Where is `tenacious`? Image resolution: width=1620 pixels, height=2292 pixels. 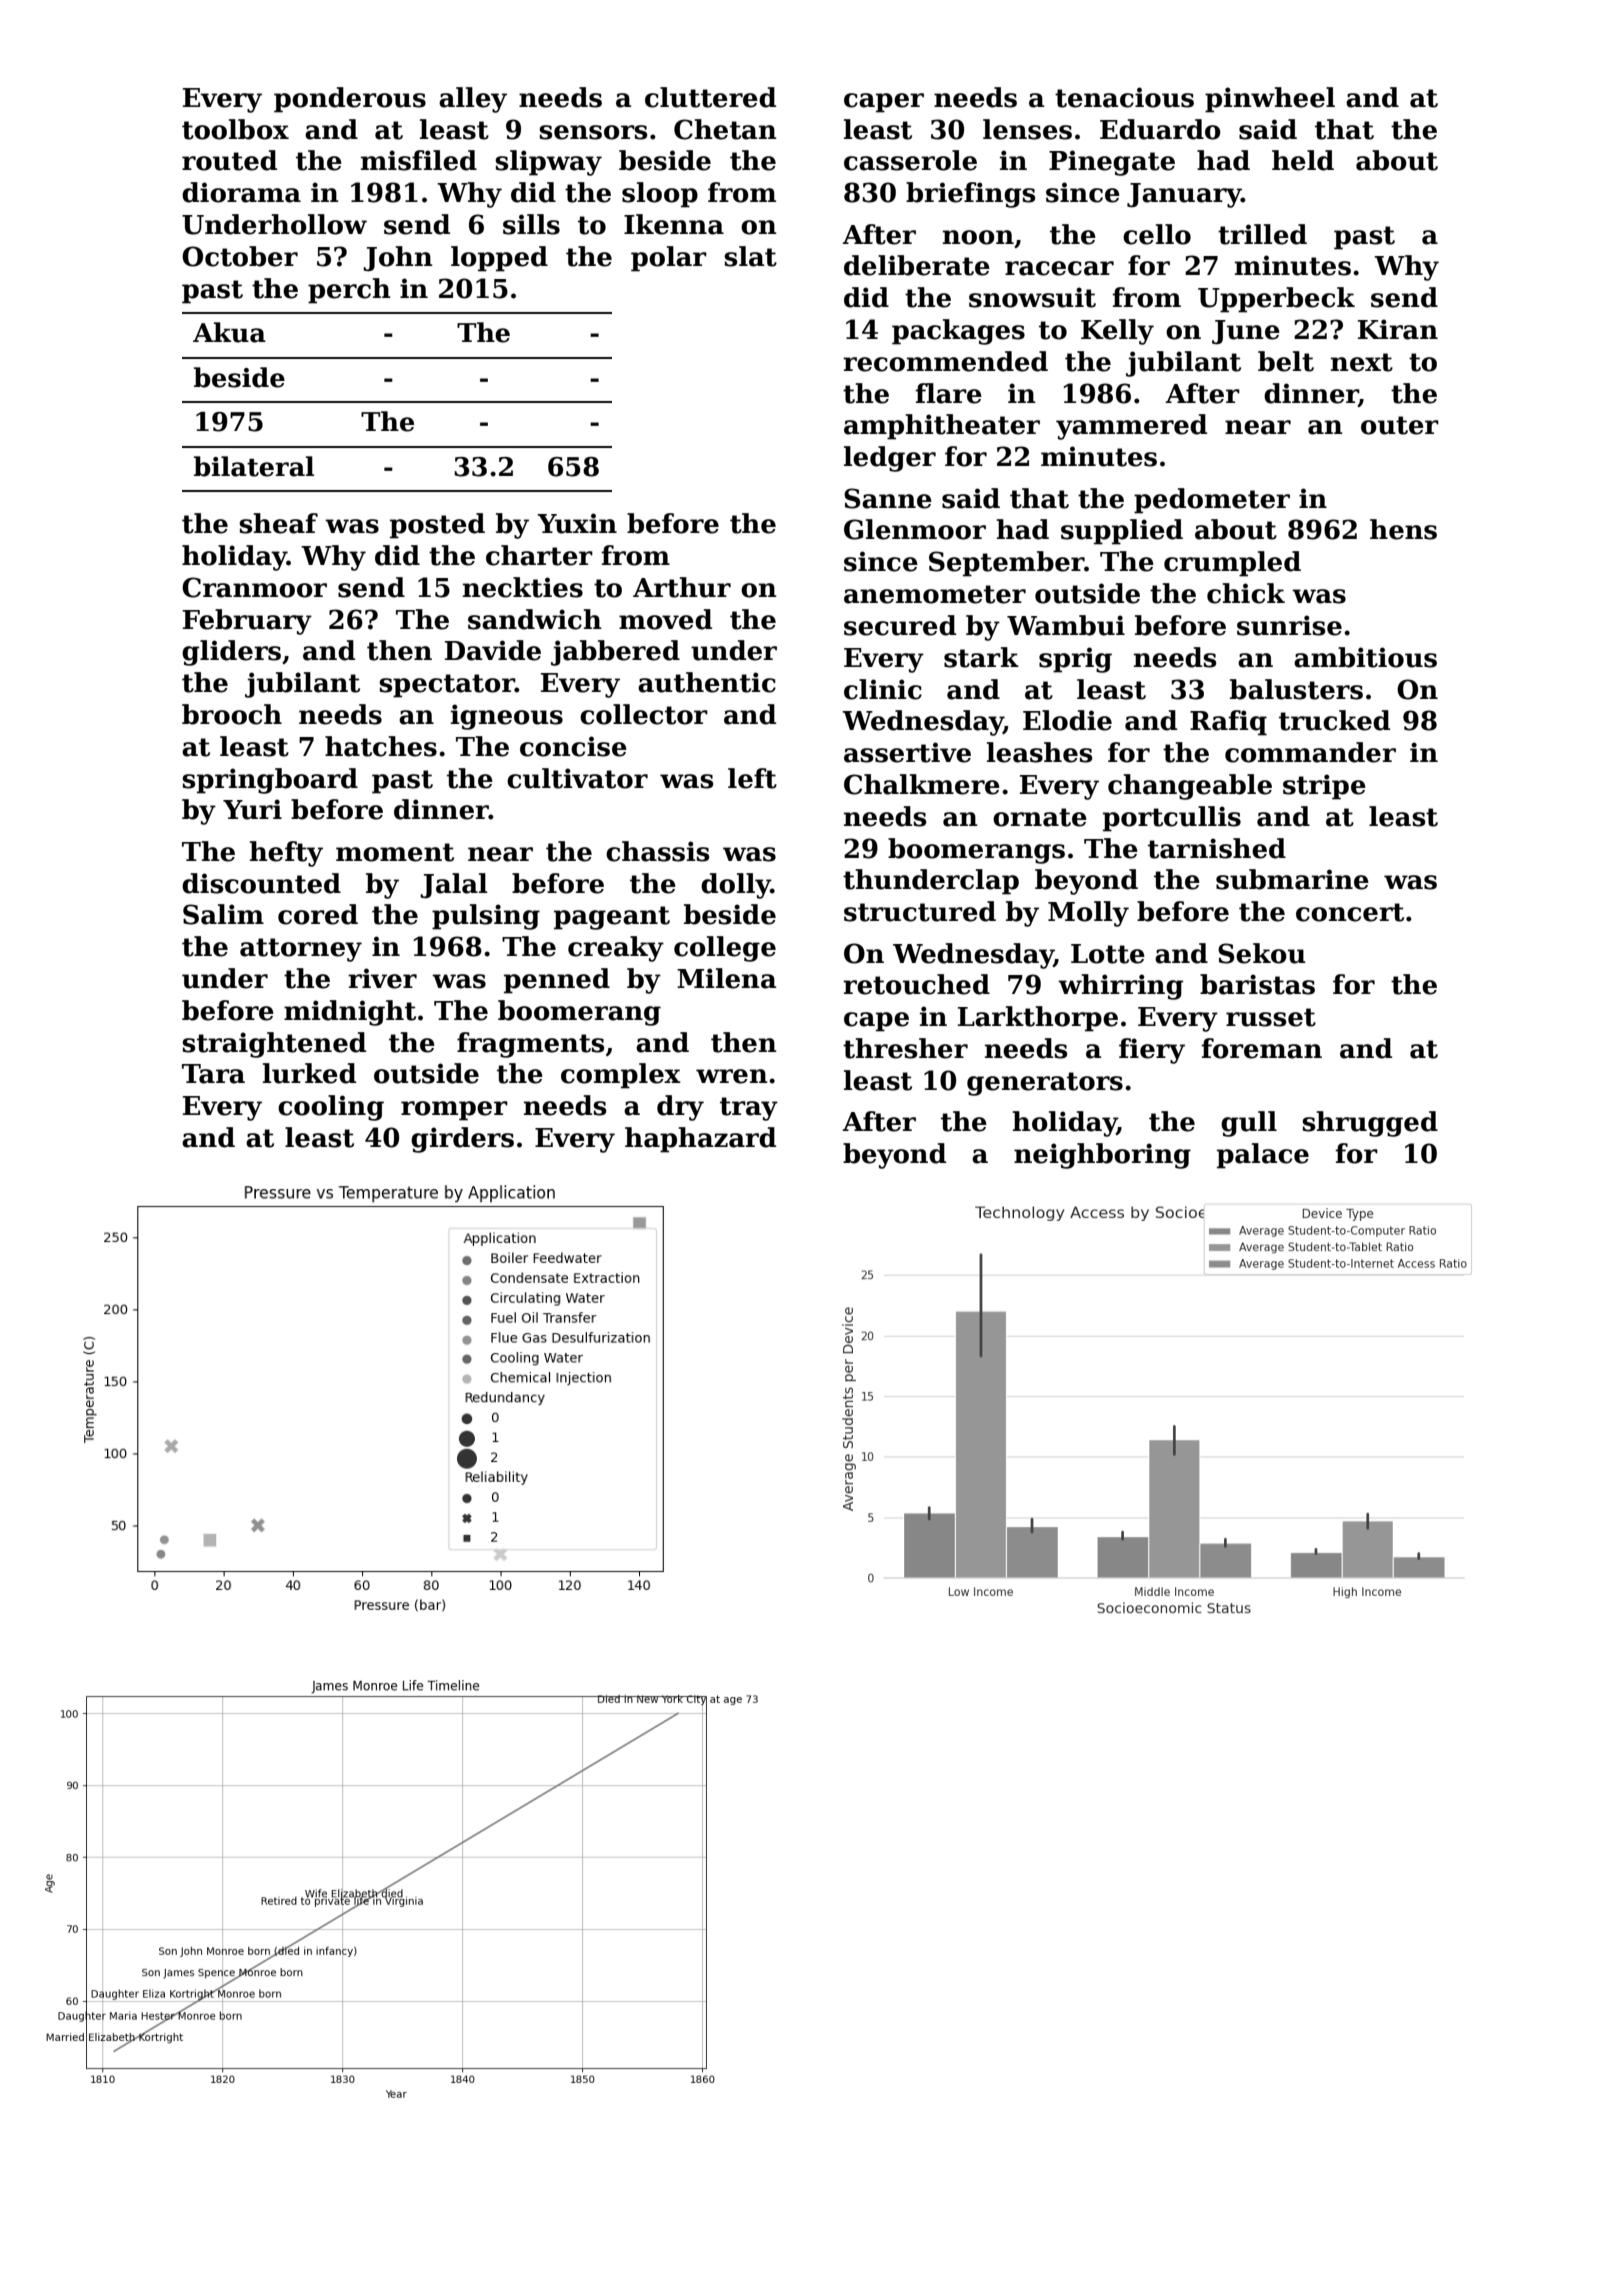
tenacious is located at coordinates (1124, 97).
